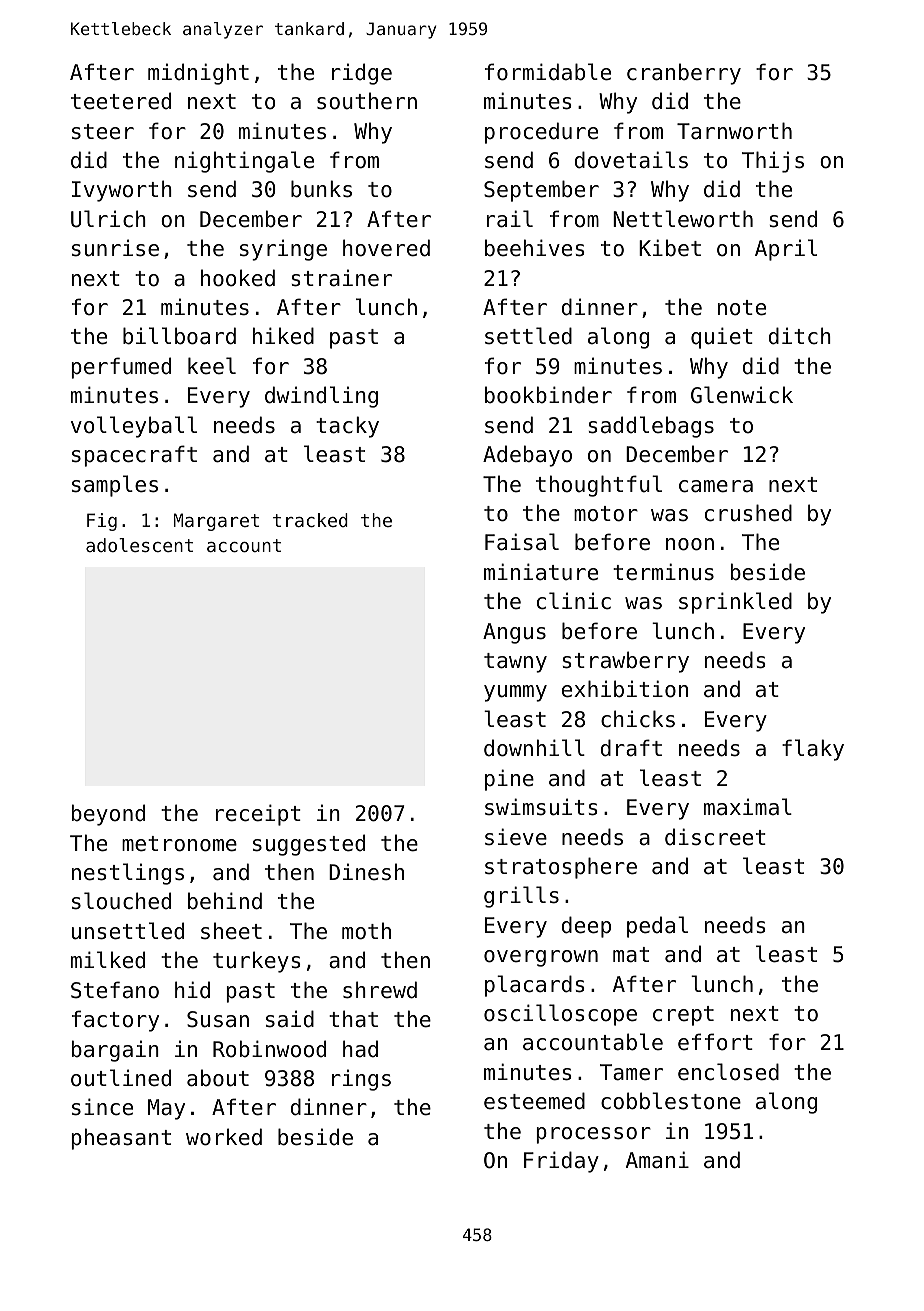 This screenshot has height=1311, width=924. I want to click on ditch, so click(800, 336).
